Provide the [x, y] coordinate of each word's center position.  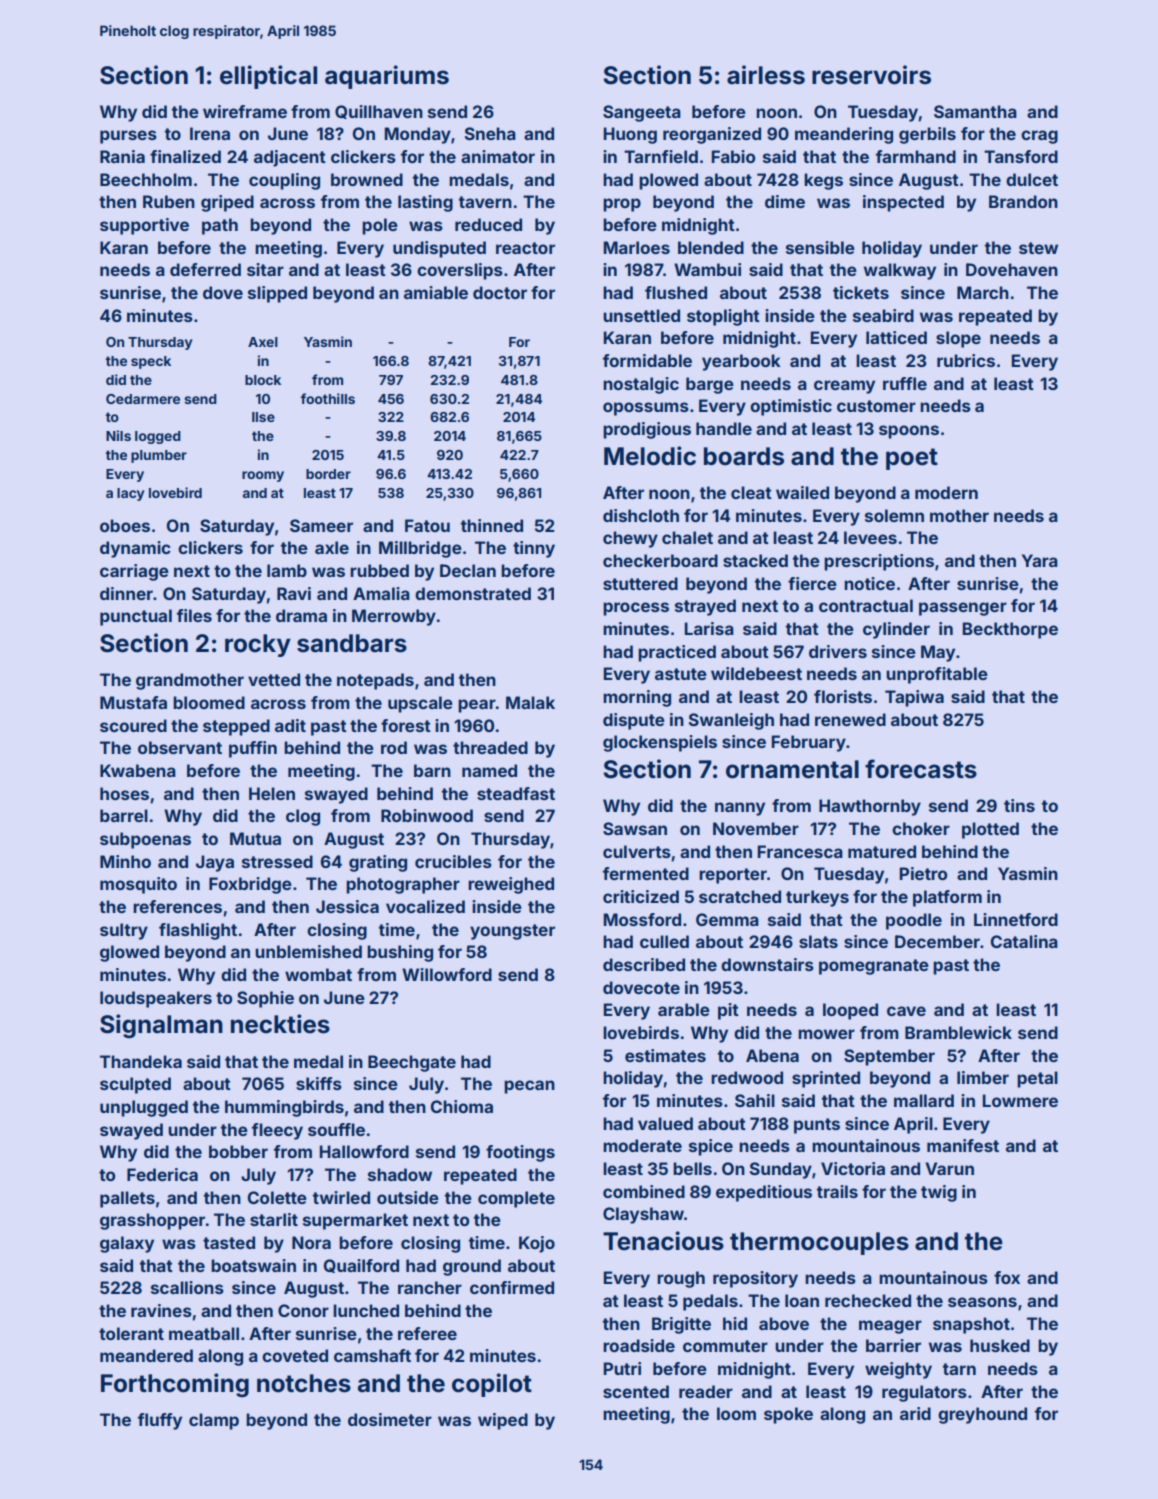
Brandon [1023, 201]
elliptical [268, 77]
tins [1019, 805]
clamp [214, 1421]
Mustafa [133, 702]
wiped [503, 1421]
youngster [512, 932]
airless [766, 75]
